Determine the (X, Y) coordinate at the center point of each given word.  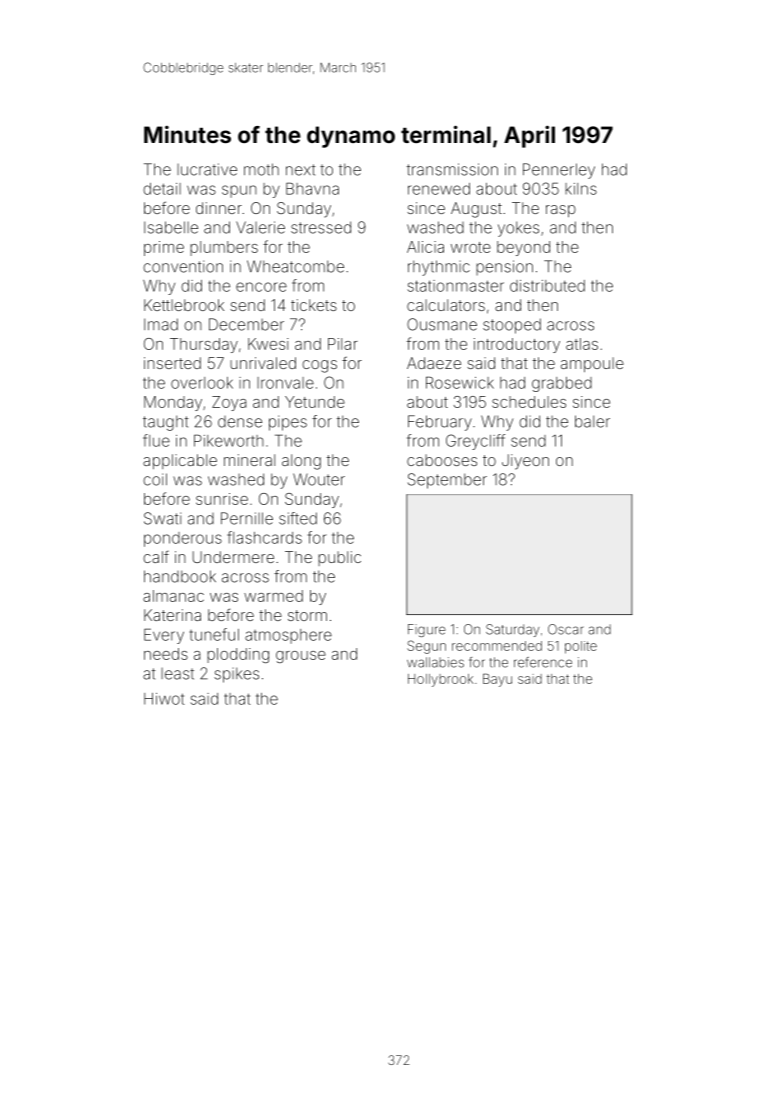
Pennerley (559, 171)
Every (164, 636)
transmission (452, 169)
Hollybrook (440, 680)
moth (261, 169)
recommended (497, 646)
